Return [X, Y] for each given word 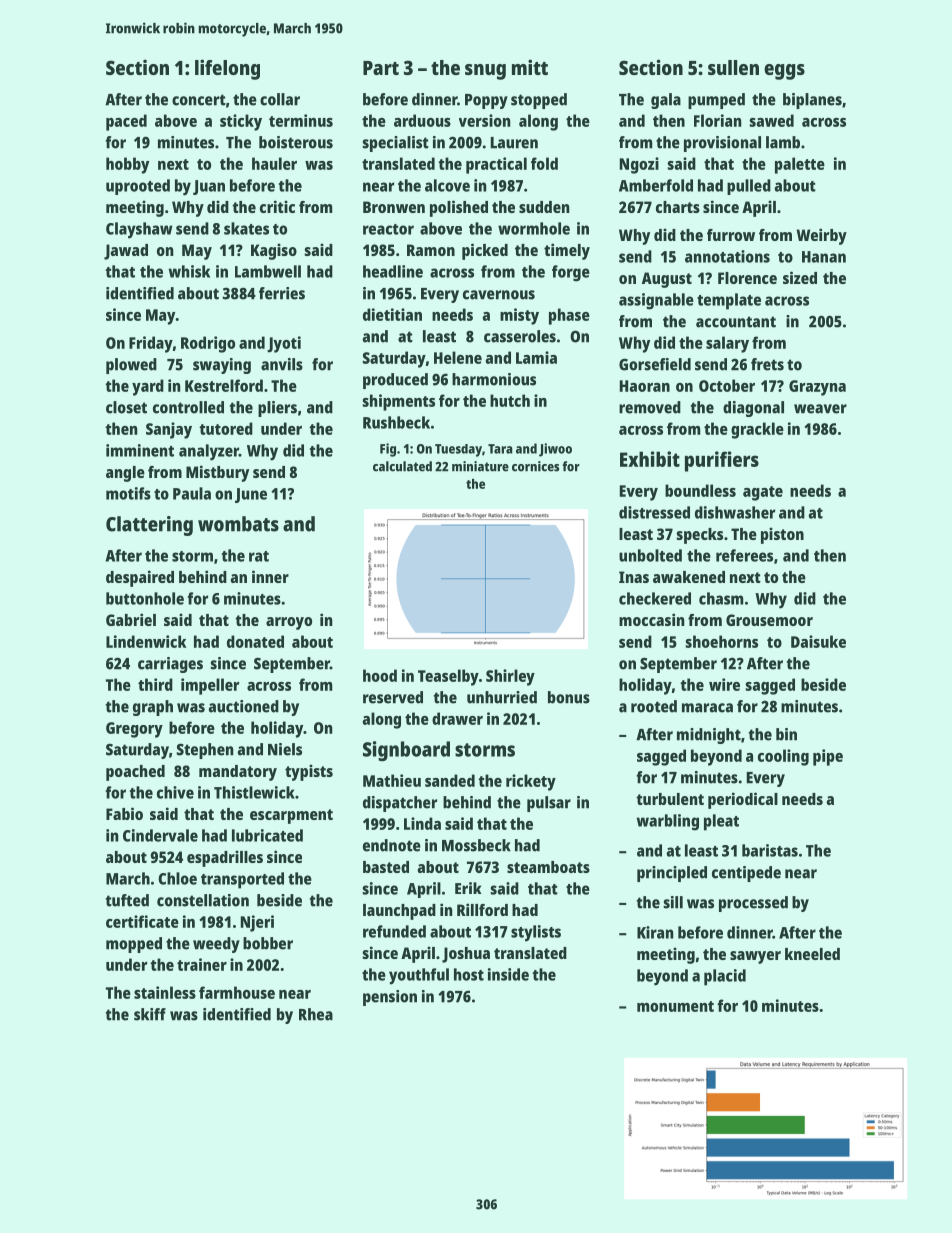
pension [390, 998]
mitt [530, 67]
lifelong [227, 69]
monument [675, 1006]
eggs [784, 72]
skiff [150, 1014]
